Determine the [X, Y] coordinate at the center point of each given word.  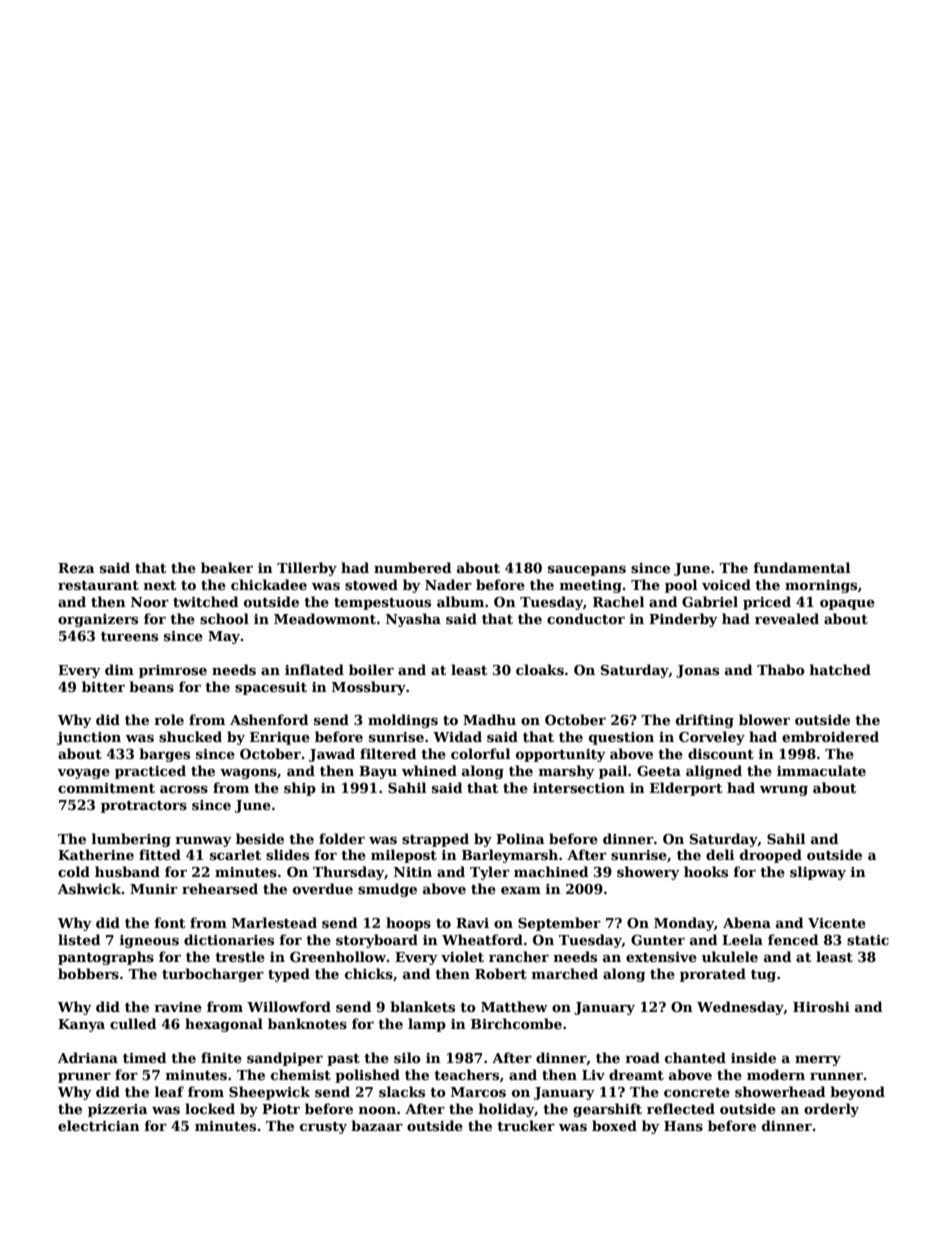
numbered [412, 567]
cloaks [540, 669]
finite [221, 1057]
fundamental [801, 567]
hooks [706, 871]
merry [818, 1061]
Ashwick [89, 888]
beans [151, 686]
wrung [784, 791]
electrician [99, 1125]
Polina [520, 838]
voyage [83, 774]
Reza [76, 568]
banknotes [307, 1023]
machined [551, 871]
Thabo [781, 669]
